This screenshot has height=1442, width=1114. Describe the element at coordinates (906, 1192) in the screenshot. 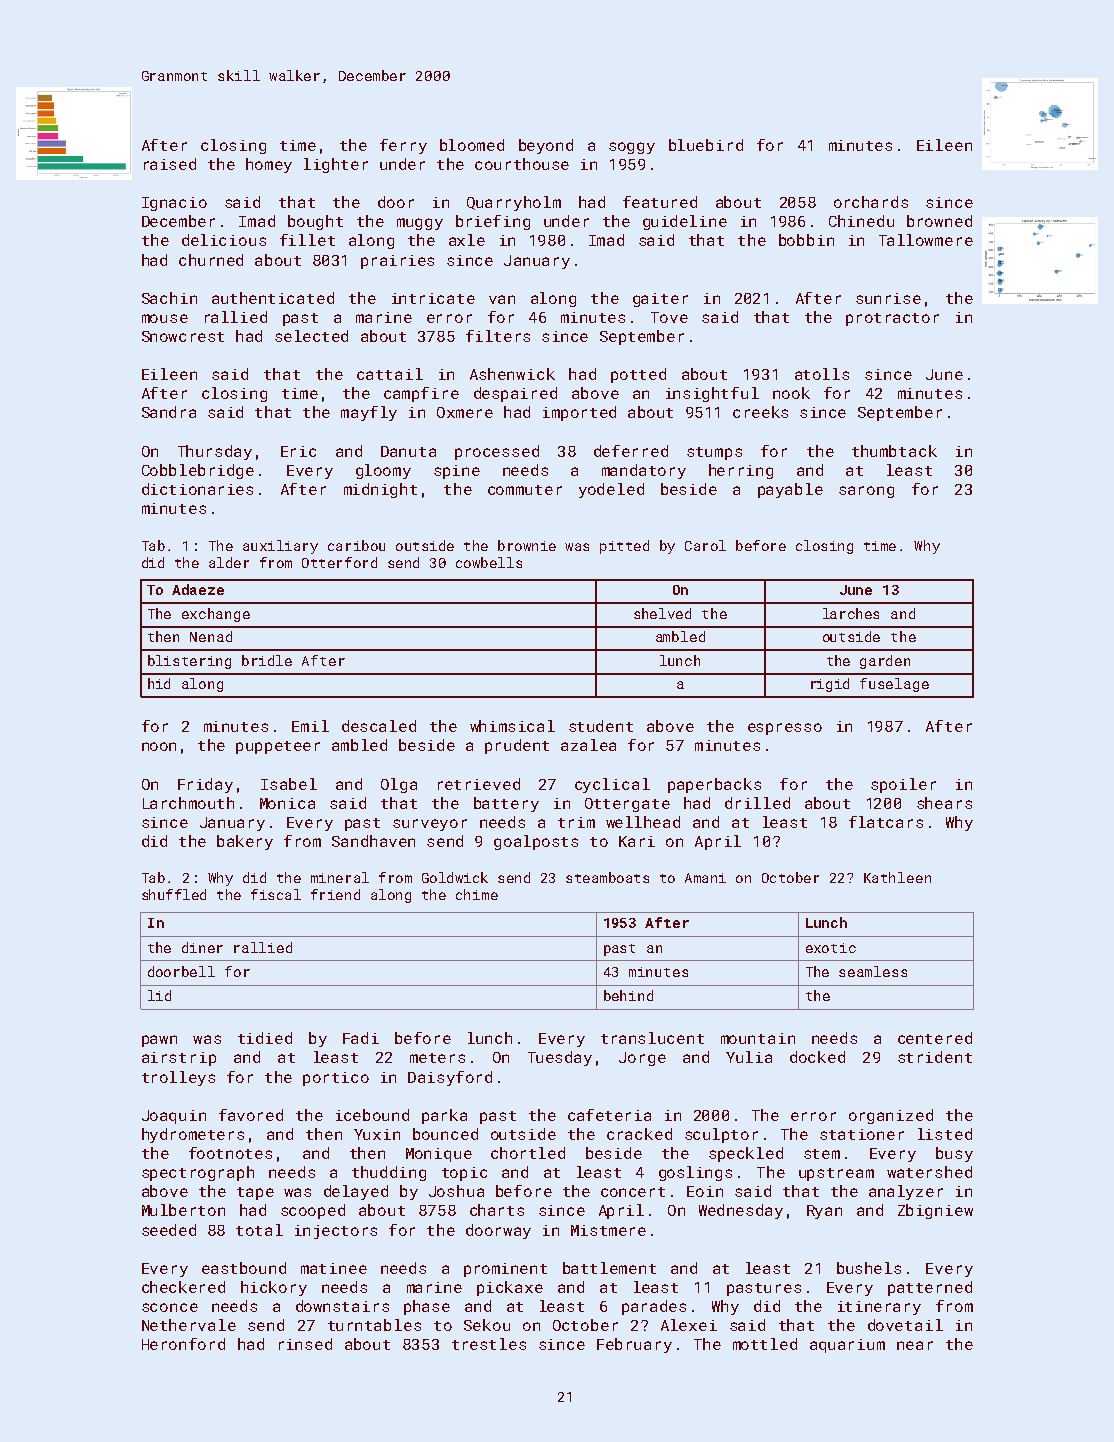

I see `analyzer` at that location.
